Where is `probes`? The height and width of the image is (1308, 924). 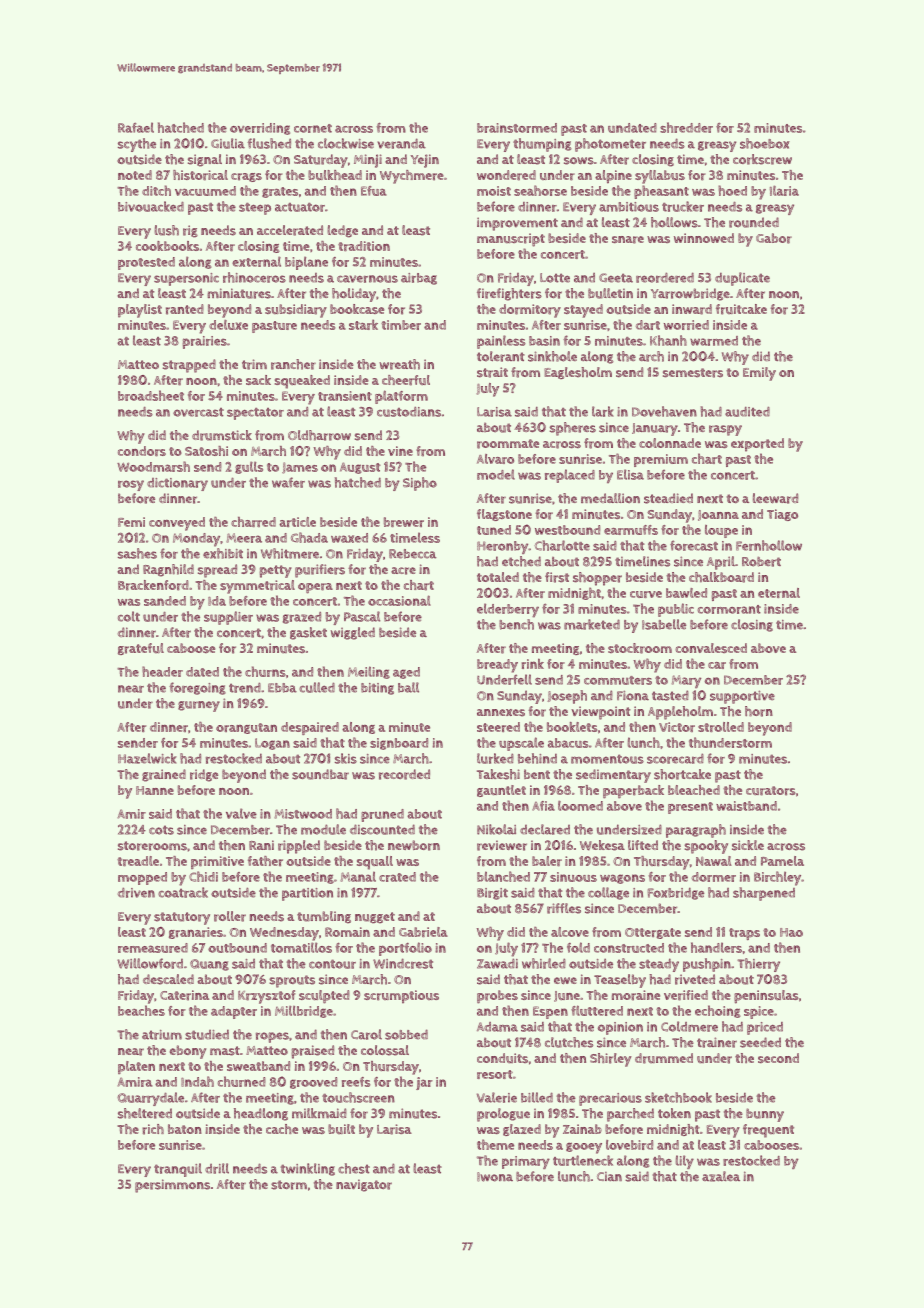
probes is located at coordinates (497, 997).
